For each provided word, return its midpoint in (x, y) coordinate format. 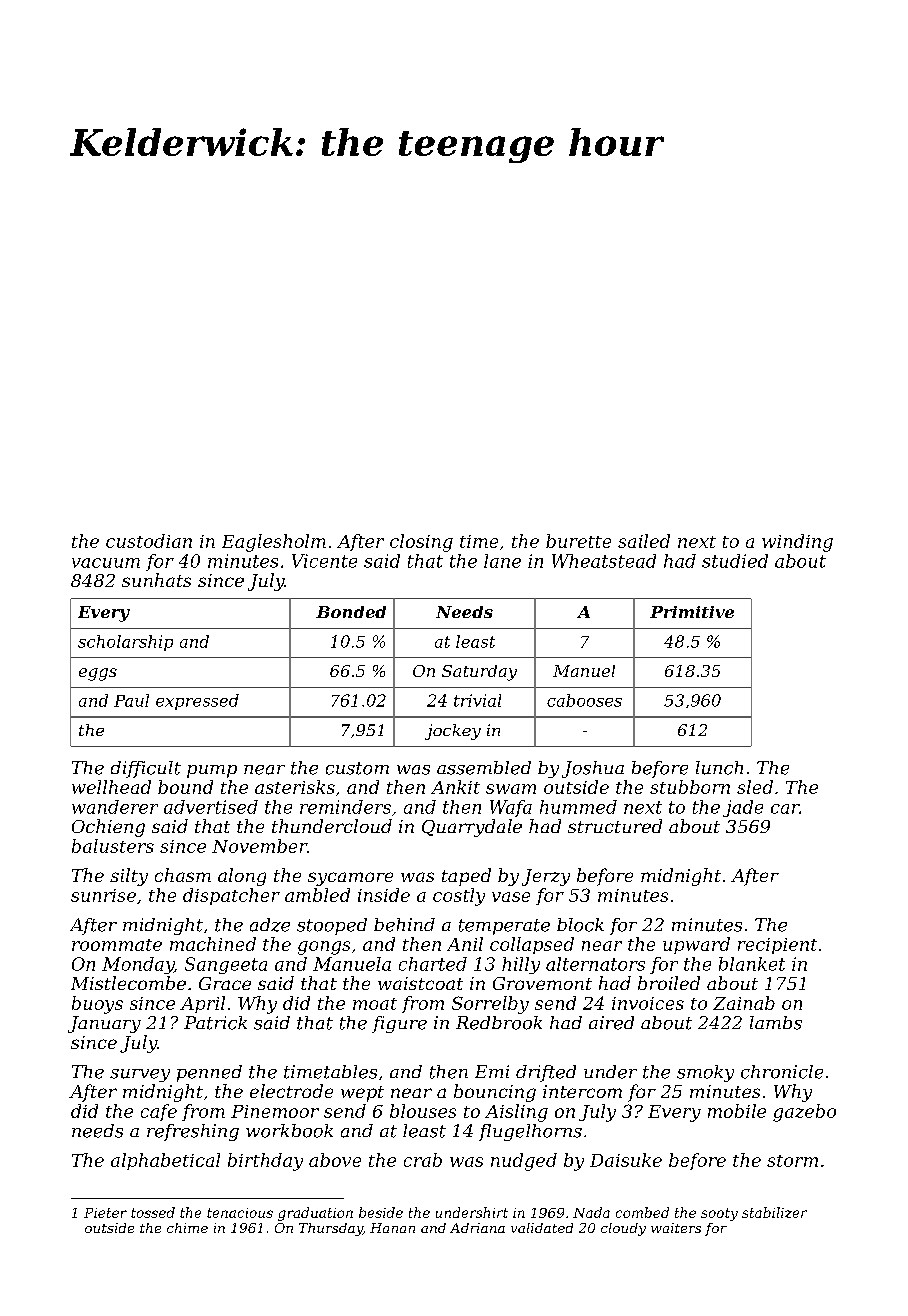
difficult (146, 769)
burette (578, 541)
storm (792, 1161)
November (259, 846)
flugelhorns (530, 1132)
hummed (578, 807)
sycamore (350, 879)
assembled (484, 768)
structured (615, 826)
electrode (291, 1091)
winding (797, 543)
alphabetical (165, 1161)
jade (743, 808)
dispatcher (231, 896)
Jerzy (546, 877)
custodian (149, 541)
